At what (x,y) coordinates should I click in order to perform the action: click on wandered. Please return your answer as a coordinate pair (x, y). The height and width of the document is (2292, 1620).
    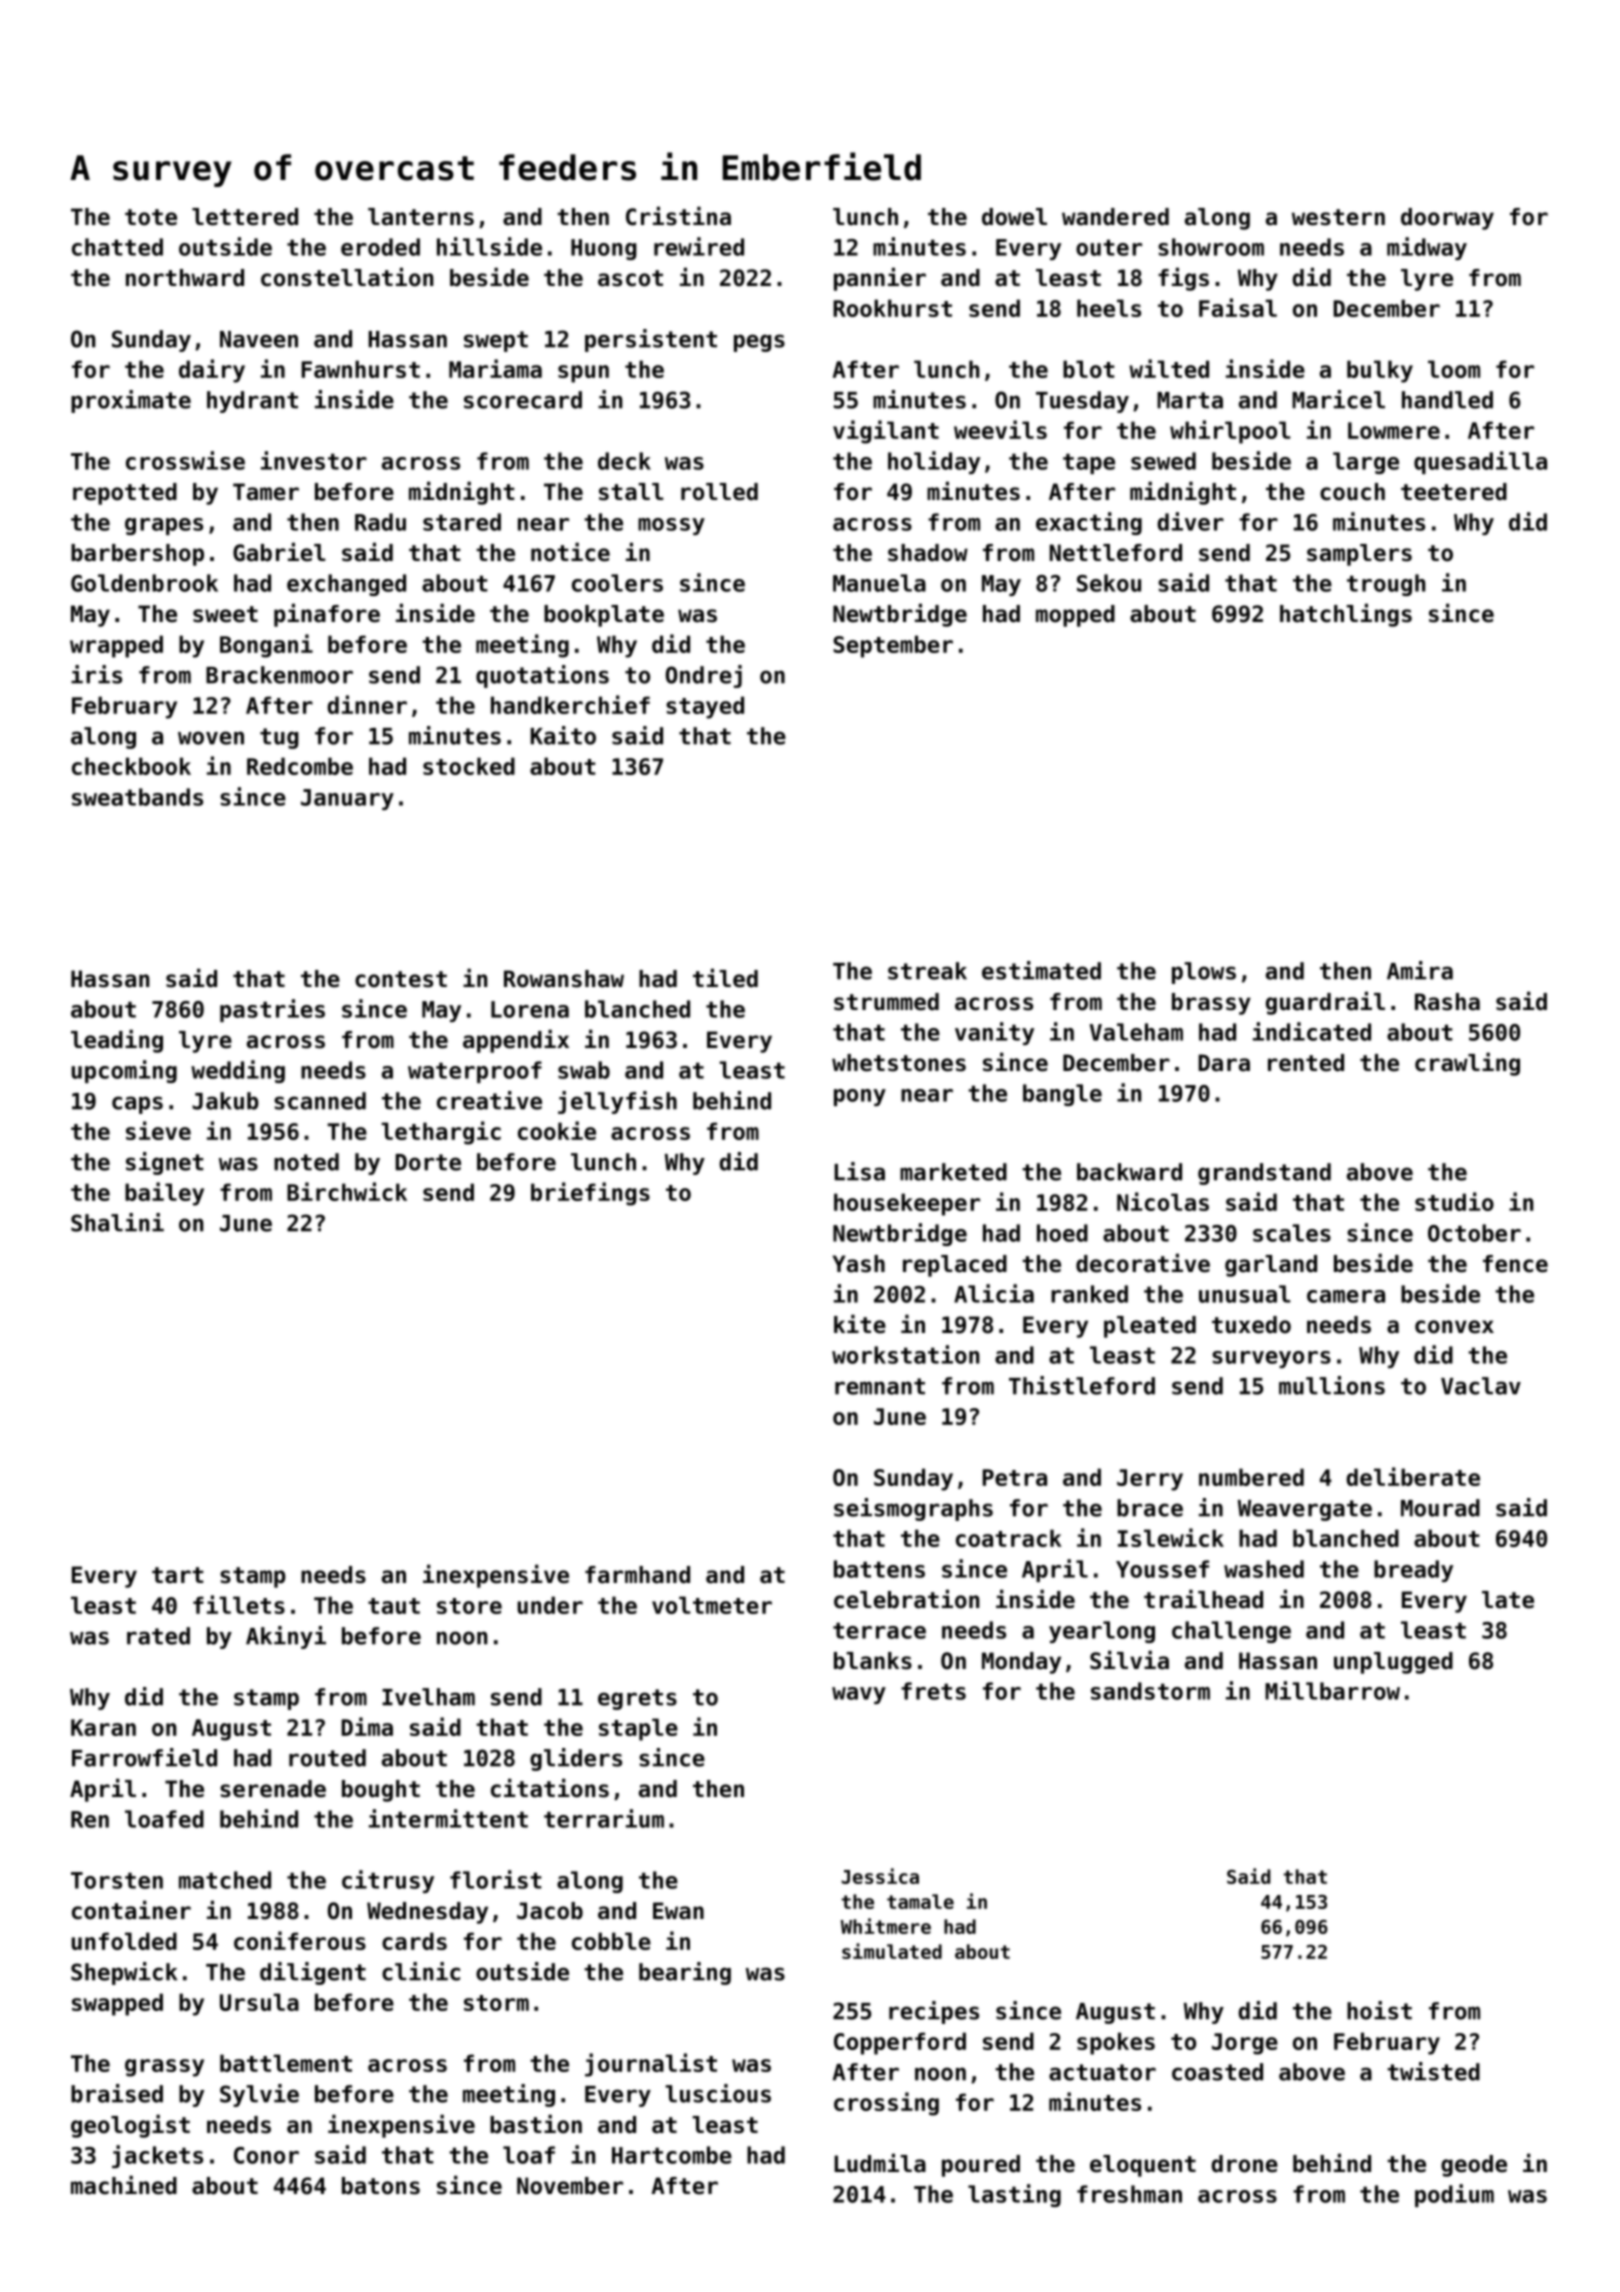
    Looking at the image, I should click on (1115, 217).
